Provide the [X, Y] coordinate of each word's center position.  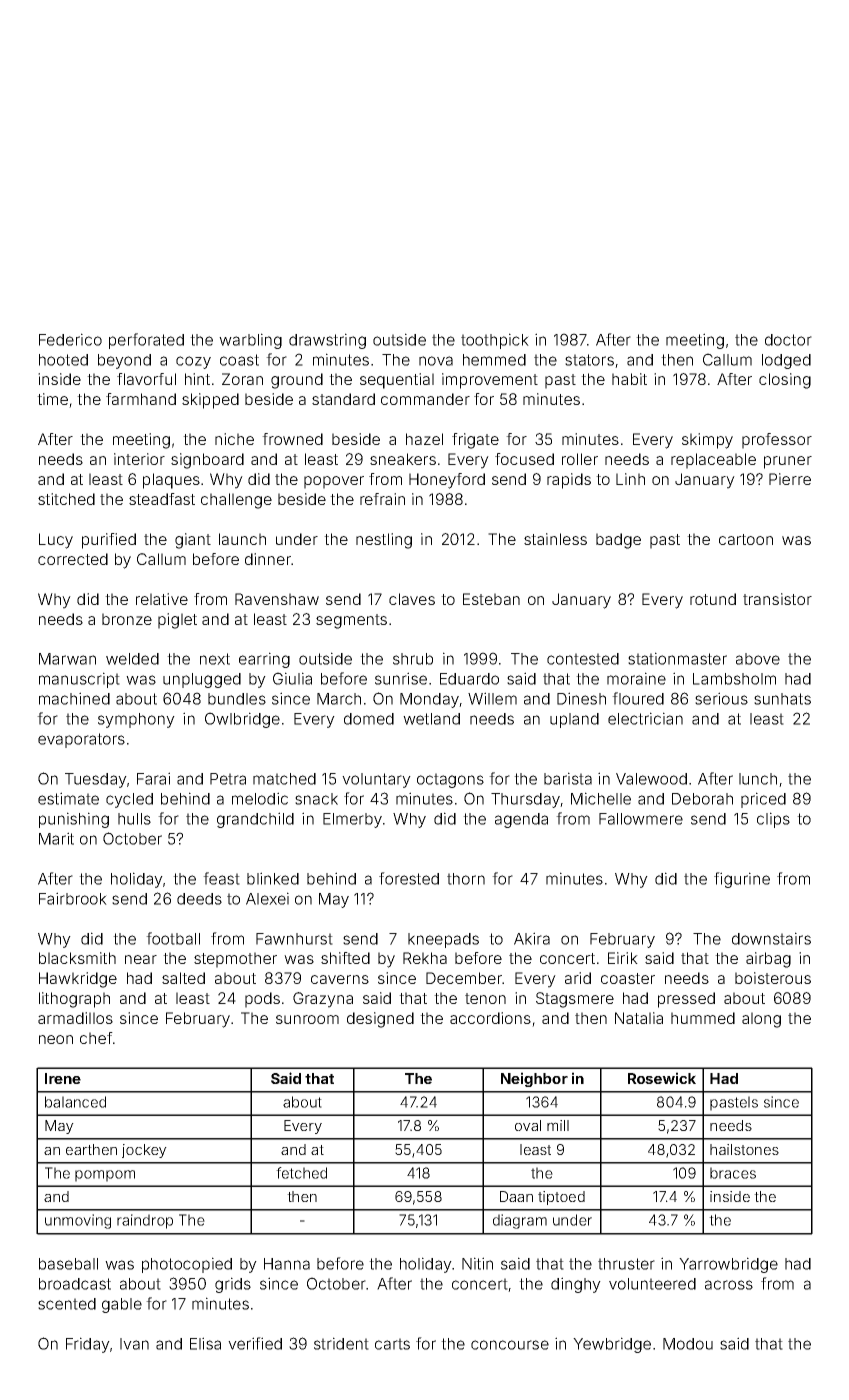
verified [255, 1343]
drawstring [327, 341]
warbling [250, 341]
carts [392, 1344]
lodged [786, 361]
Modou [688, 1344]
